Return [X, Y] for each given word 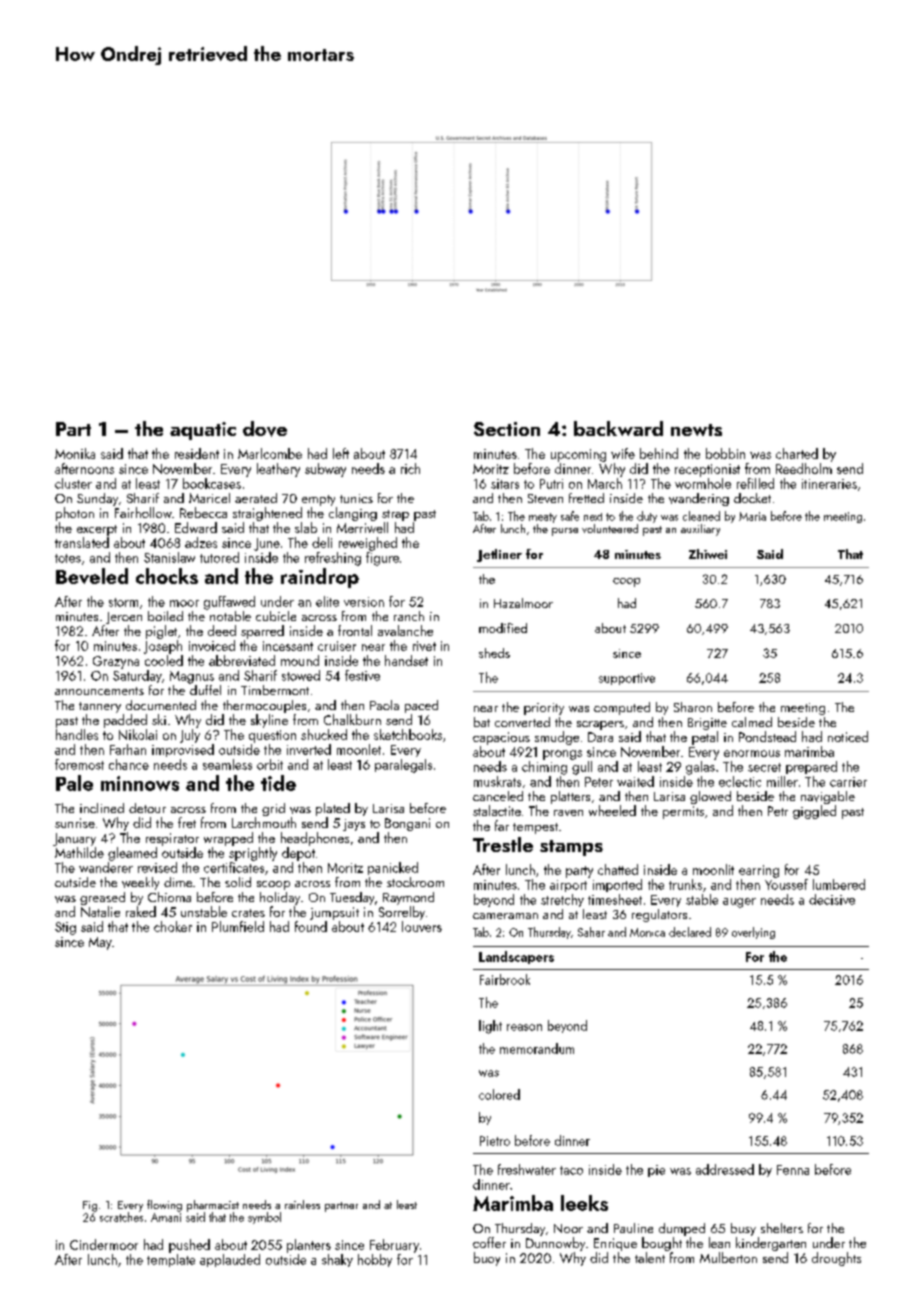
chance [129, 764]
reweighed [368, 544]
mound [300, 660]
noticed [848, 736]
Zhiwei [708, 554]
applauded [230, 1260]
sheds [494, 653]
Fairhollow [143, 512]
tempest [535, 828]
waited [635, 781]
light [490, 1027]
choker [173, 926]
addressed [725, 1169]
